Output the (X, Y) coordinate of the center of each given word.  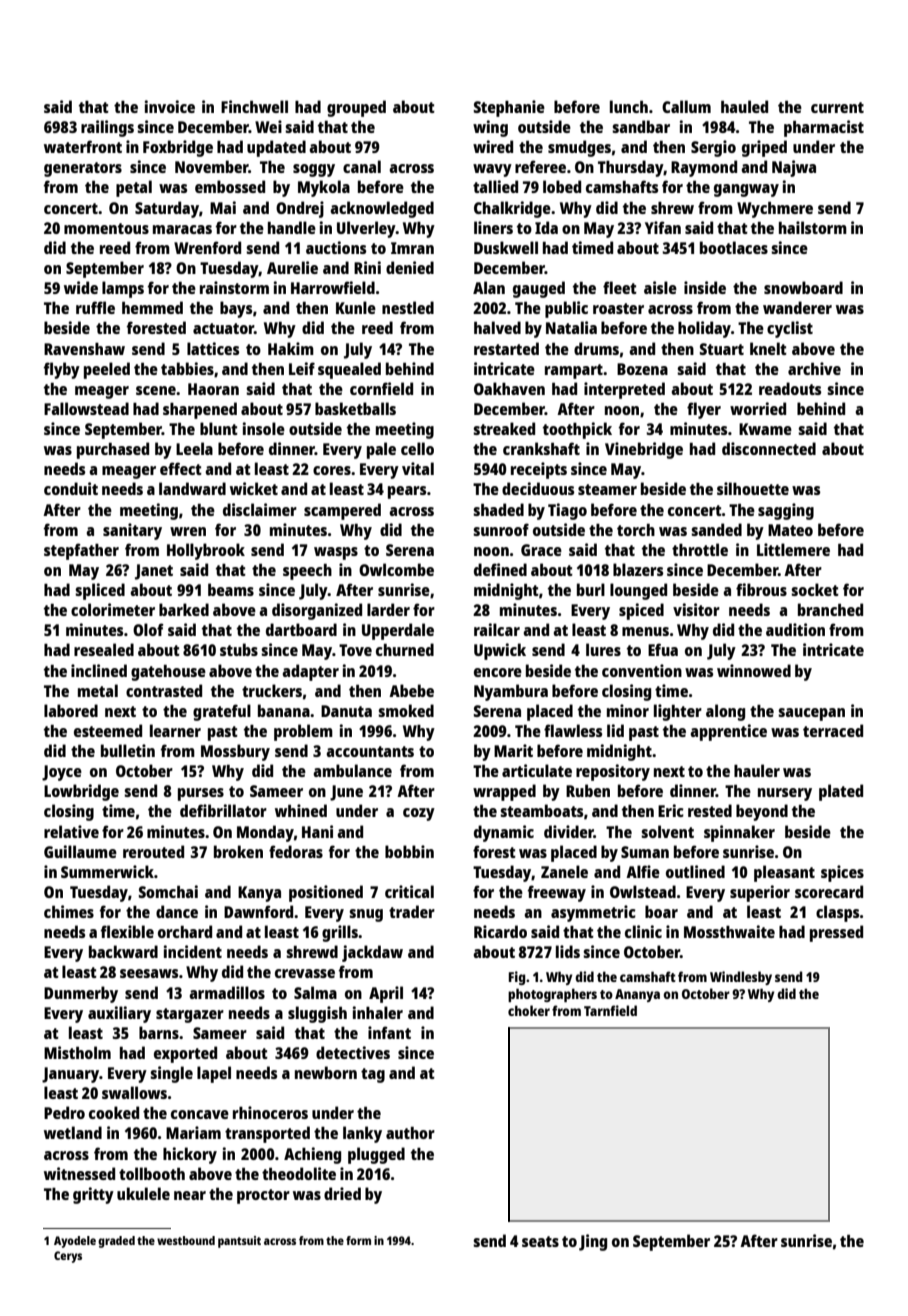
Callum (686, 106)
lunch (629, 106)
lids (568, 951)
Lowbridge (81, 792)
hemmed (152, 307)
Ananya (637, 995)
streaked (504, 428)
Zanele (564, 871)
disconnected (769, 448)
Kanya (259, 894)
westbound (186, 1240)
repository (613, 772)
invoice (170, 106)
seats (540, 1241)
